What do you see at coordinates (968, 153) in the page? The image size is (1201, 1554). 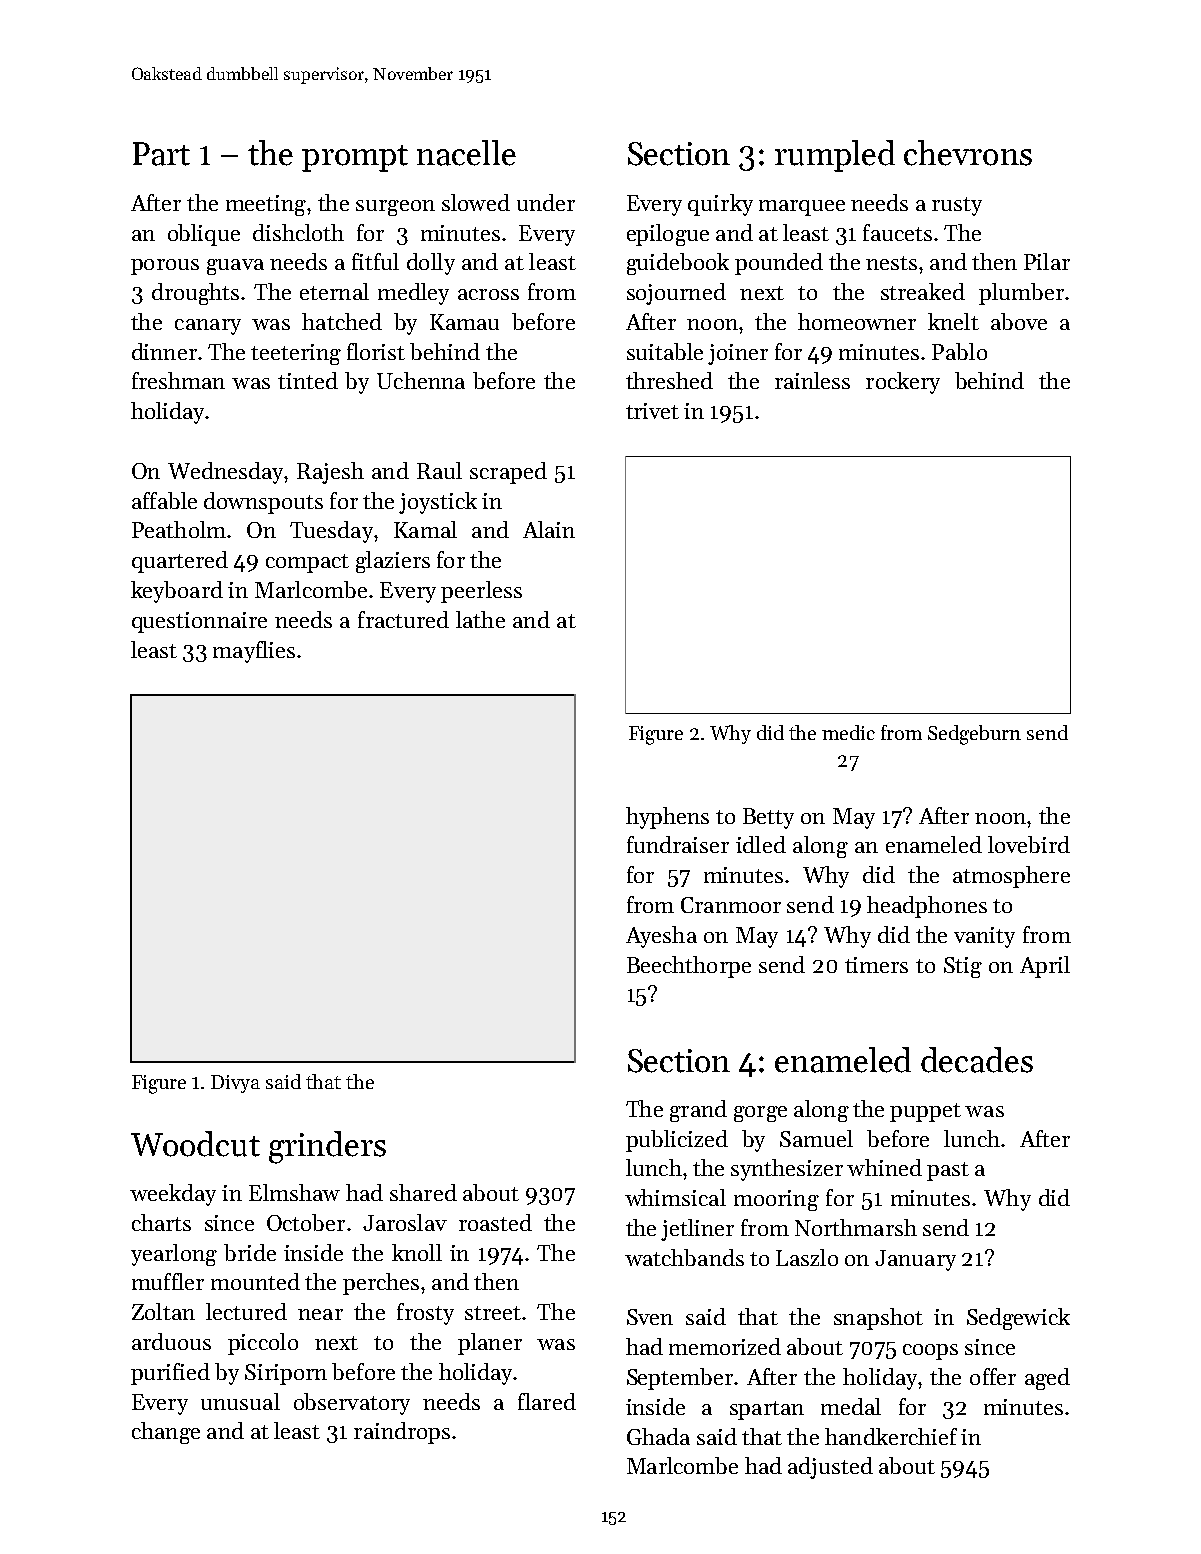 I see `chevrons` at bounding box center [968, 153].
